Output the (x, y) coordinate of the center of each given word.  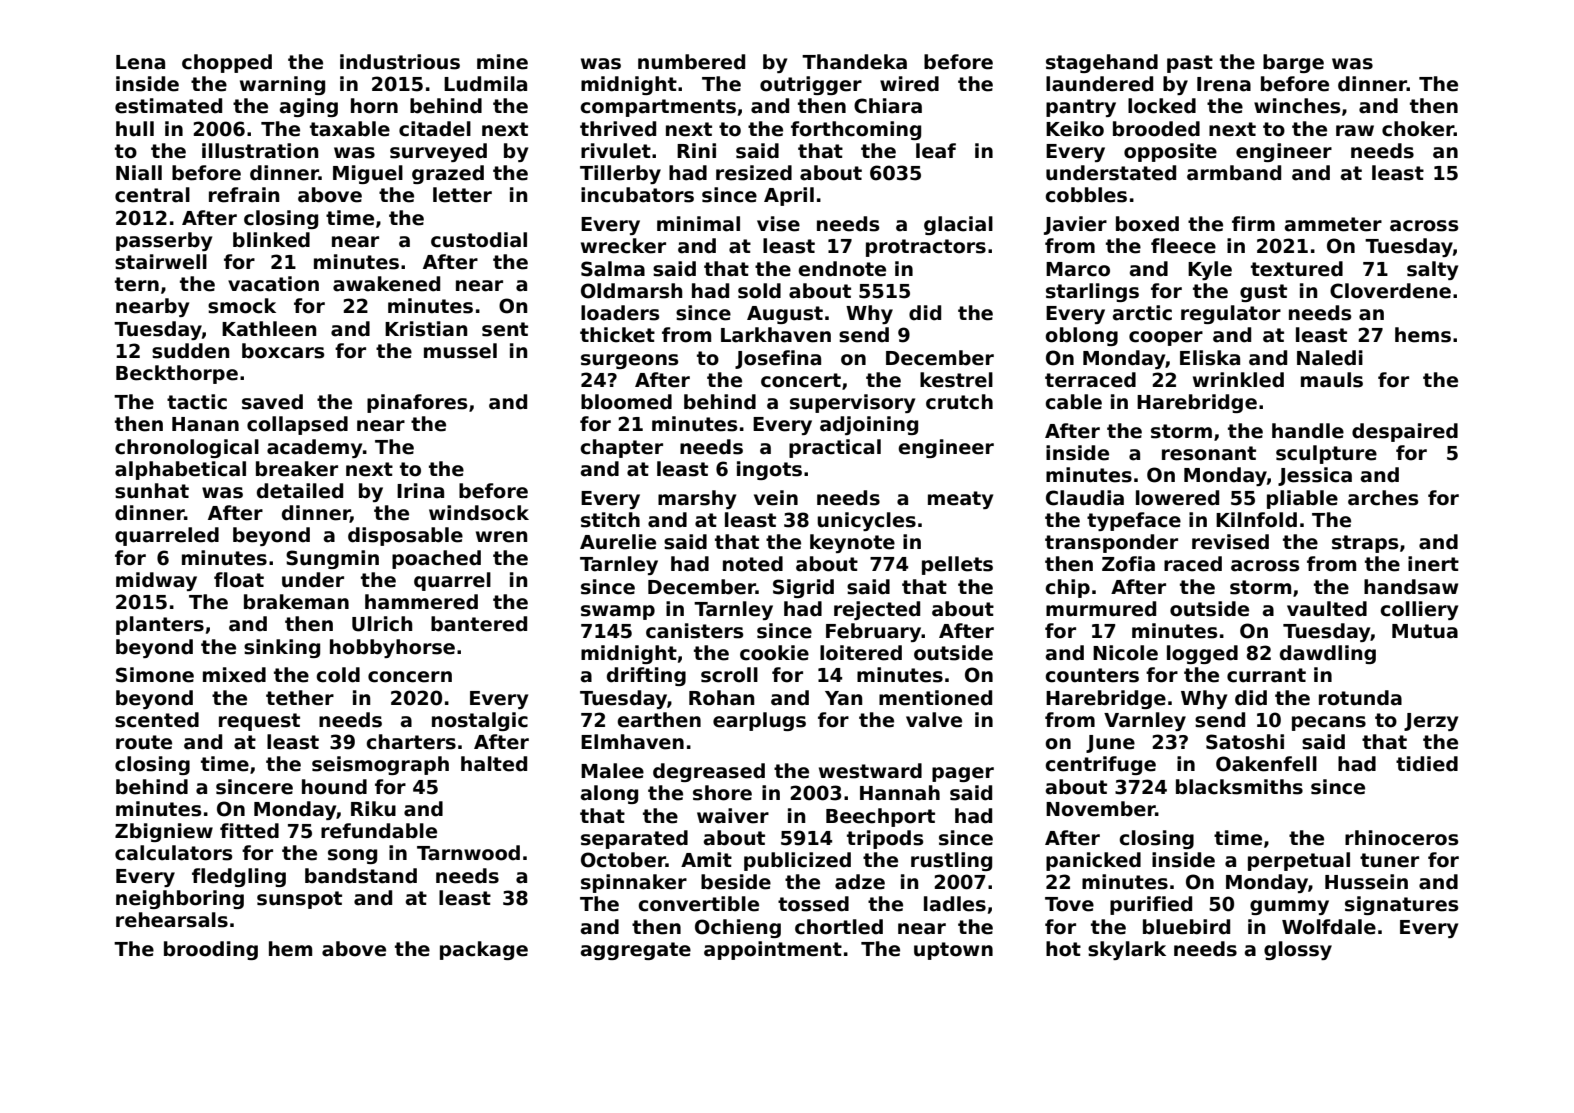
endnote (842, 269)
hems (1423, 335)
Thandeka (854, 62)
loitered (861, 653)
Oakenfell (1266, 764)
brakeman (296, 602)
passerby (164, 241)
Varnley (1145, 721)
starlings (1092, 292)
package (484, 950)
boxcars (283, 351)
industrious (400, 62)
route (144, 742)
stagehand (1102, 63)
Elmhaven (632, 742)
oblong (1081, 336)
